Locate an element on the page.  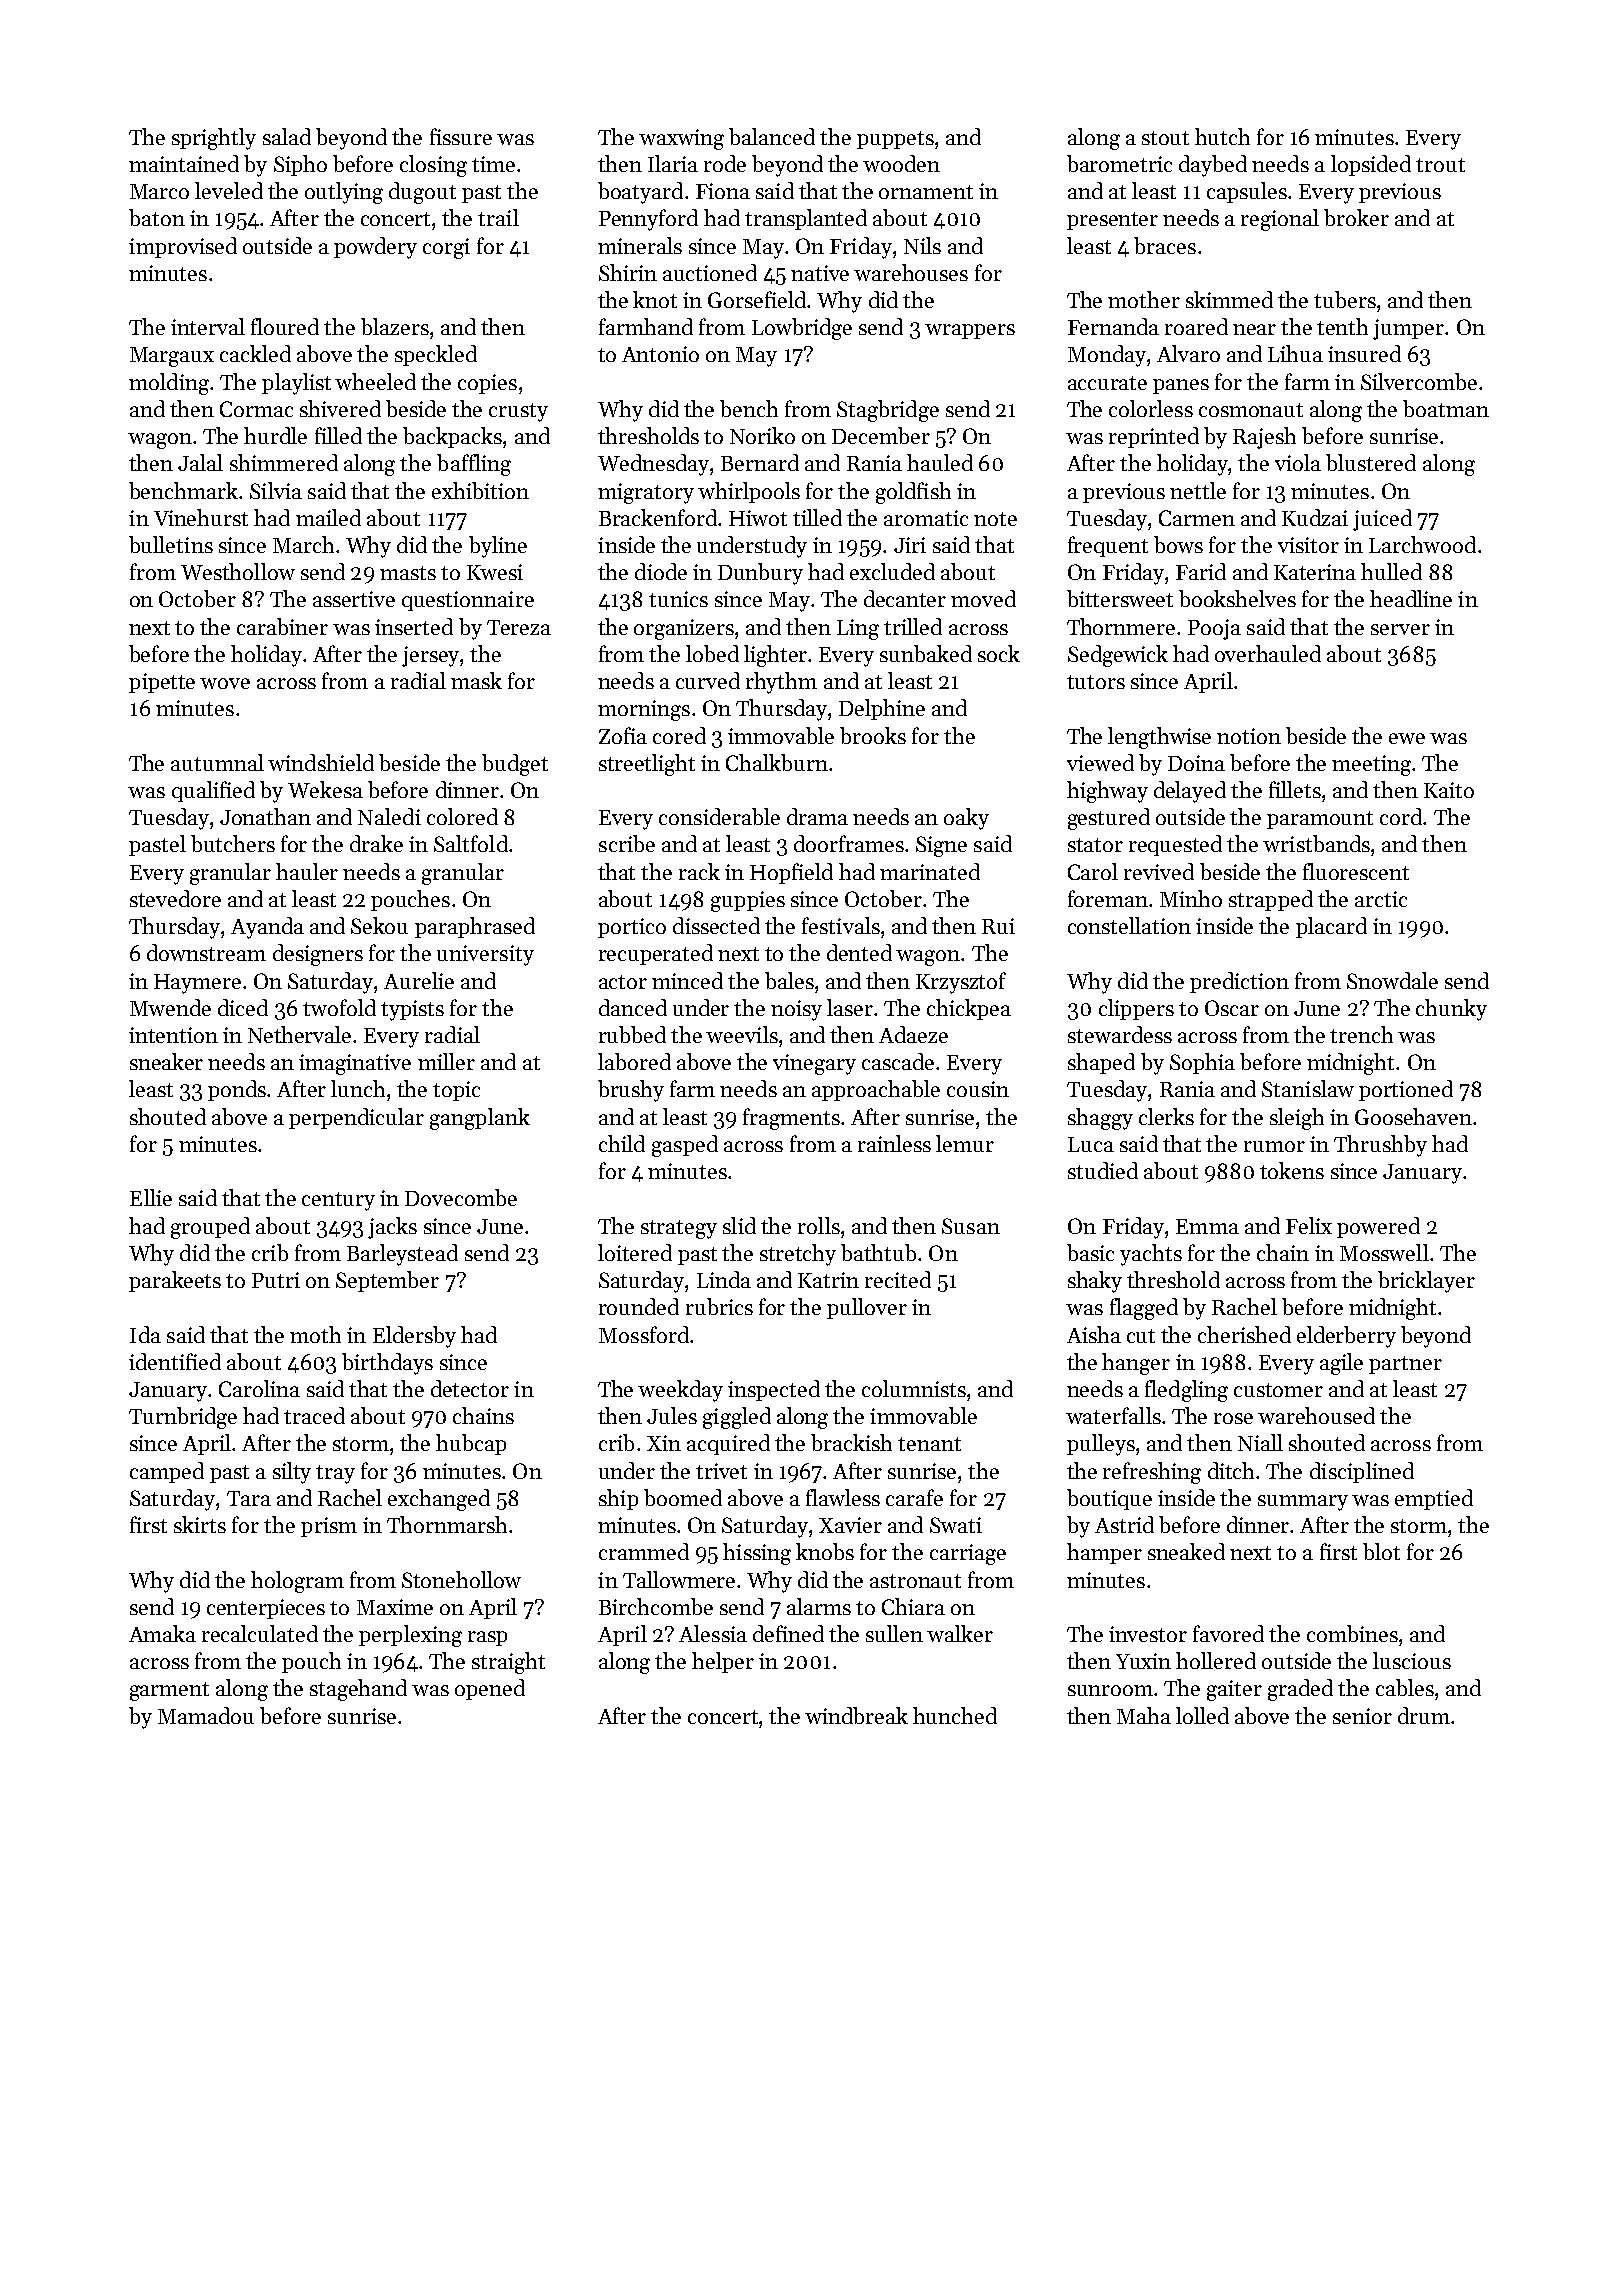
drum is located at coordinates (1424, 1715).
